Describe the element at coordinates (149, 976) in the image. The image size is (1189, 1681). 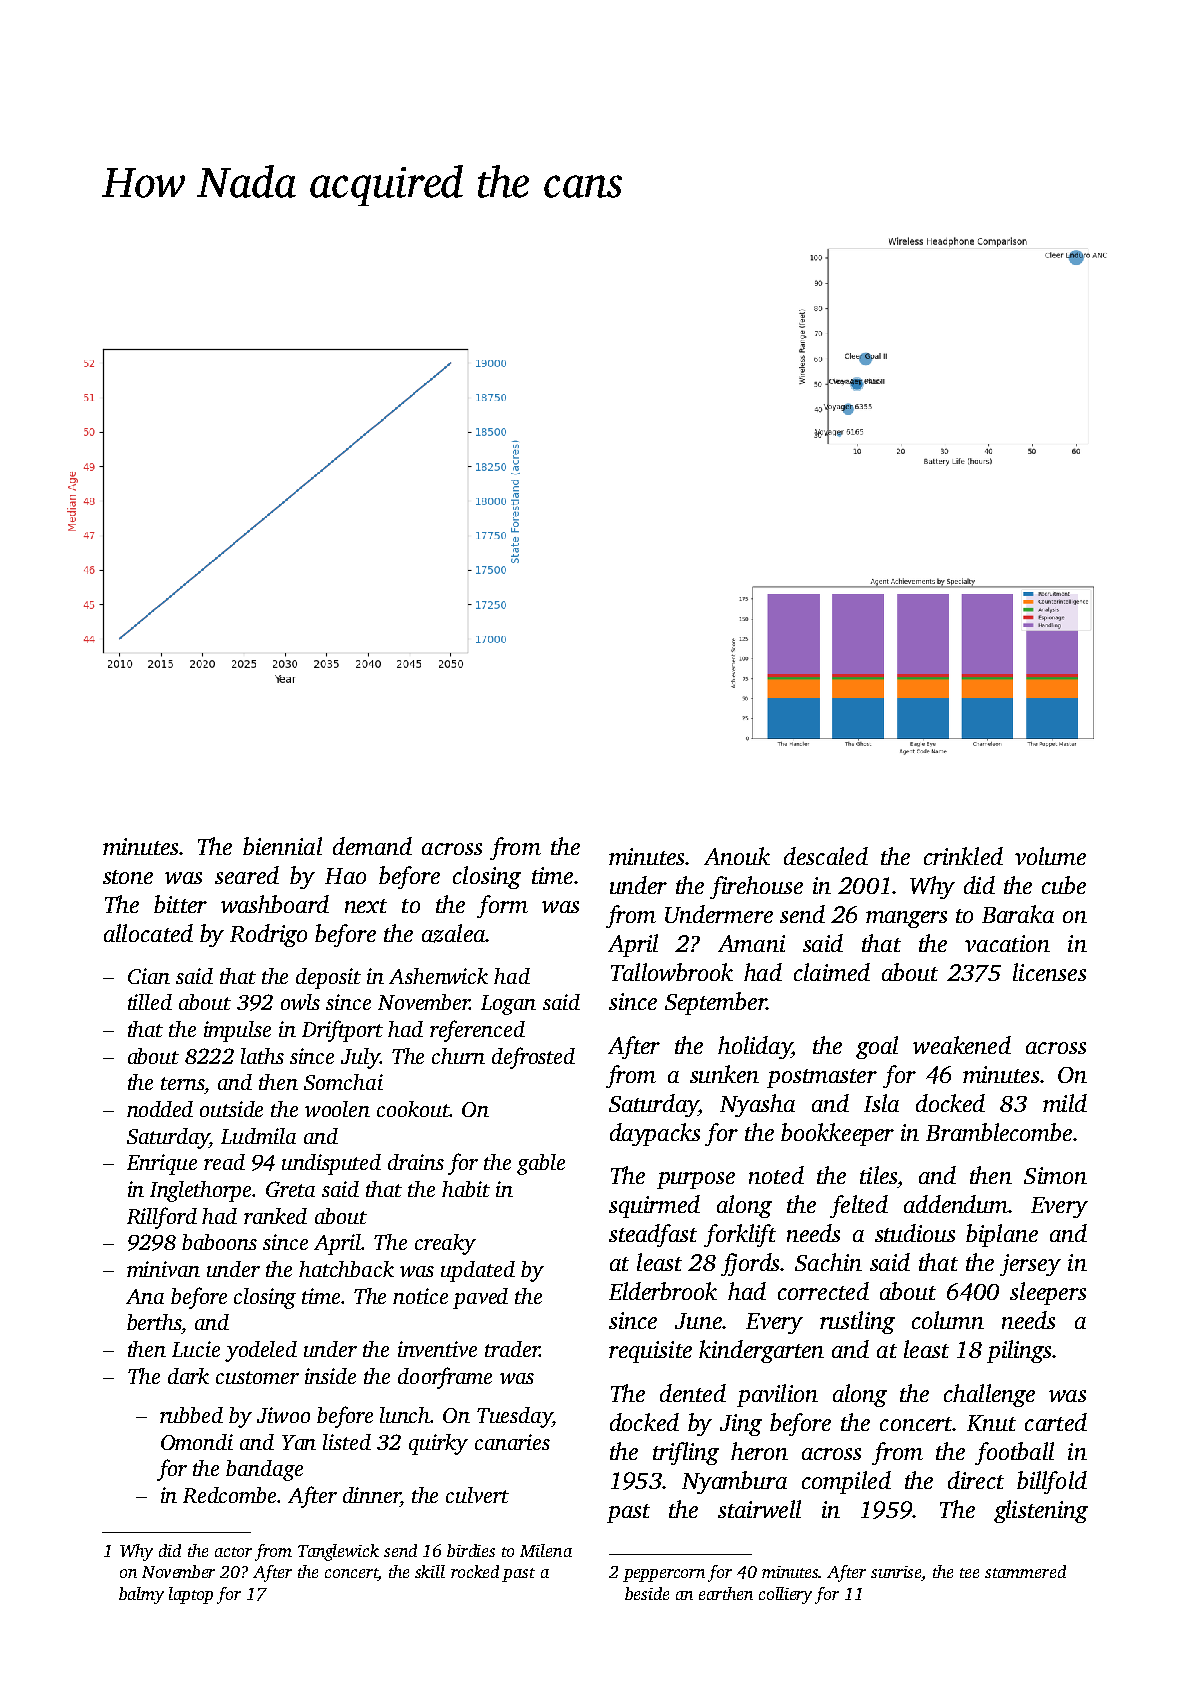
I see `Cian` at that location.
